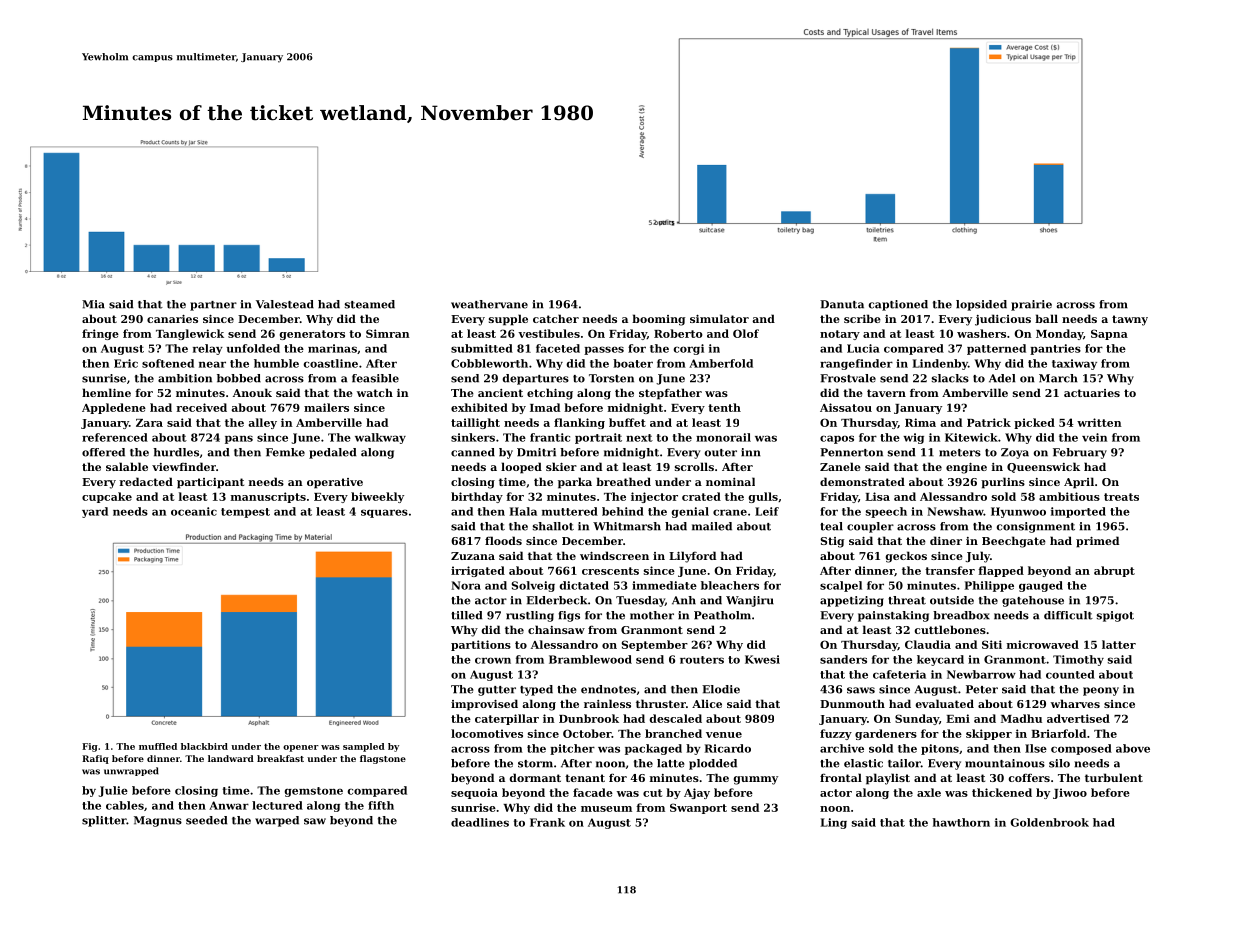 This screenshot has height=952, width=1233. Describe the element at coordinates (158, 746) in the screenshot. I see `muffled` at that location.
